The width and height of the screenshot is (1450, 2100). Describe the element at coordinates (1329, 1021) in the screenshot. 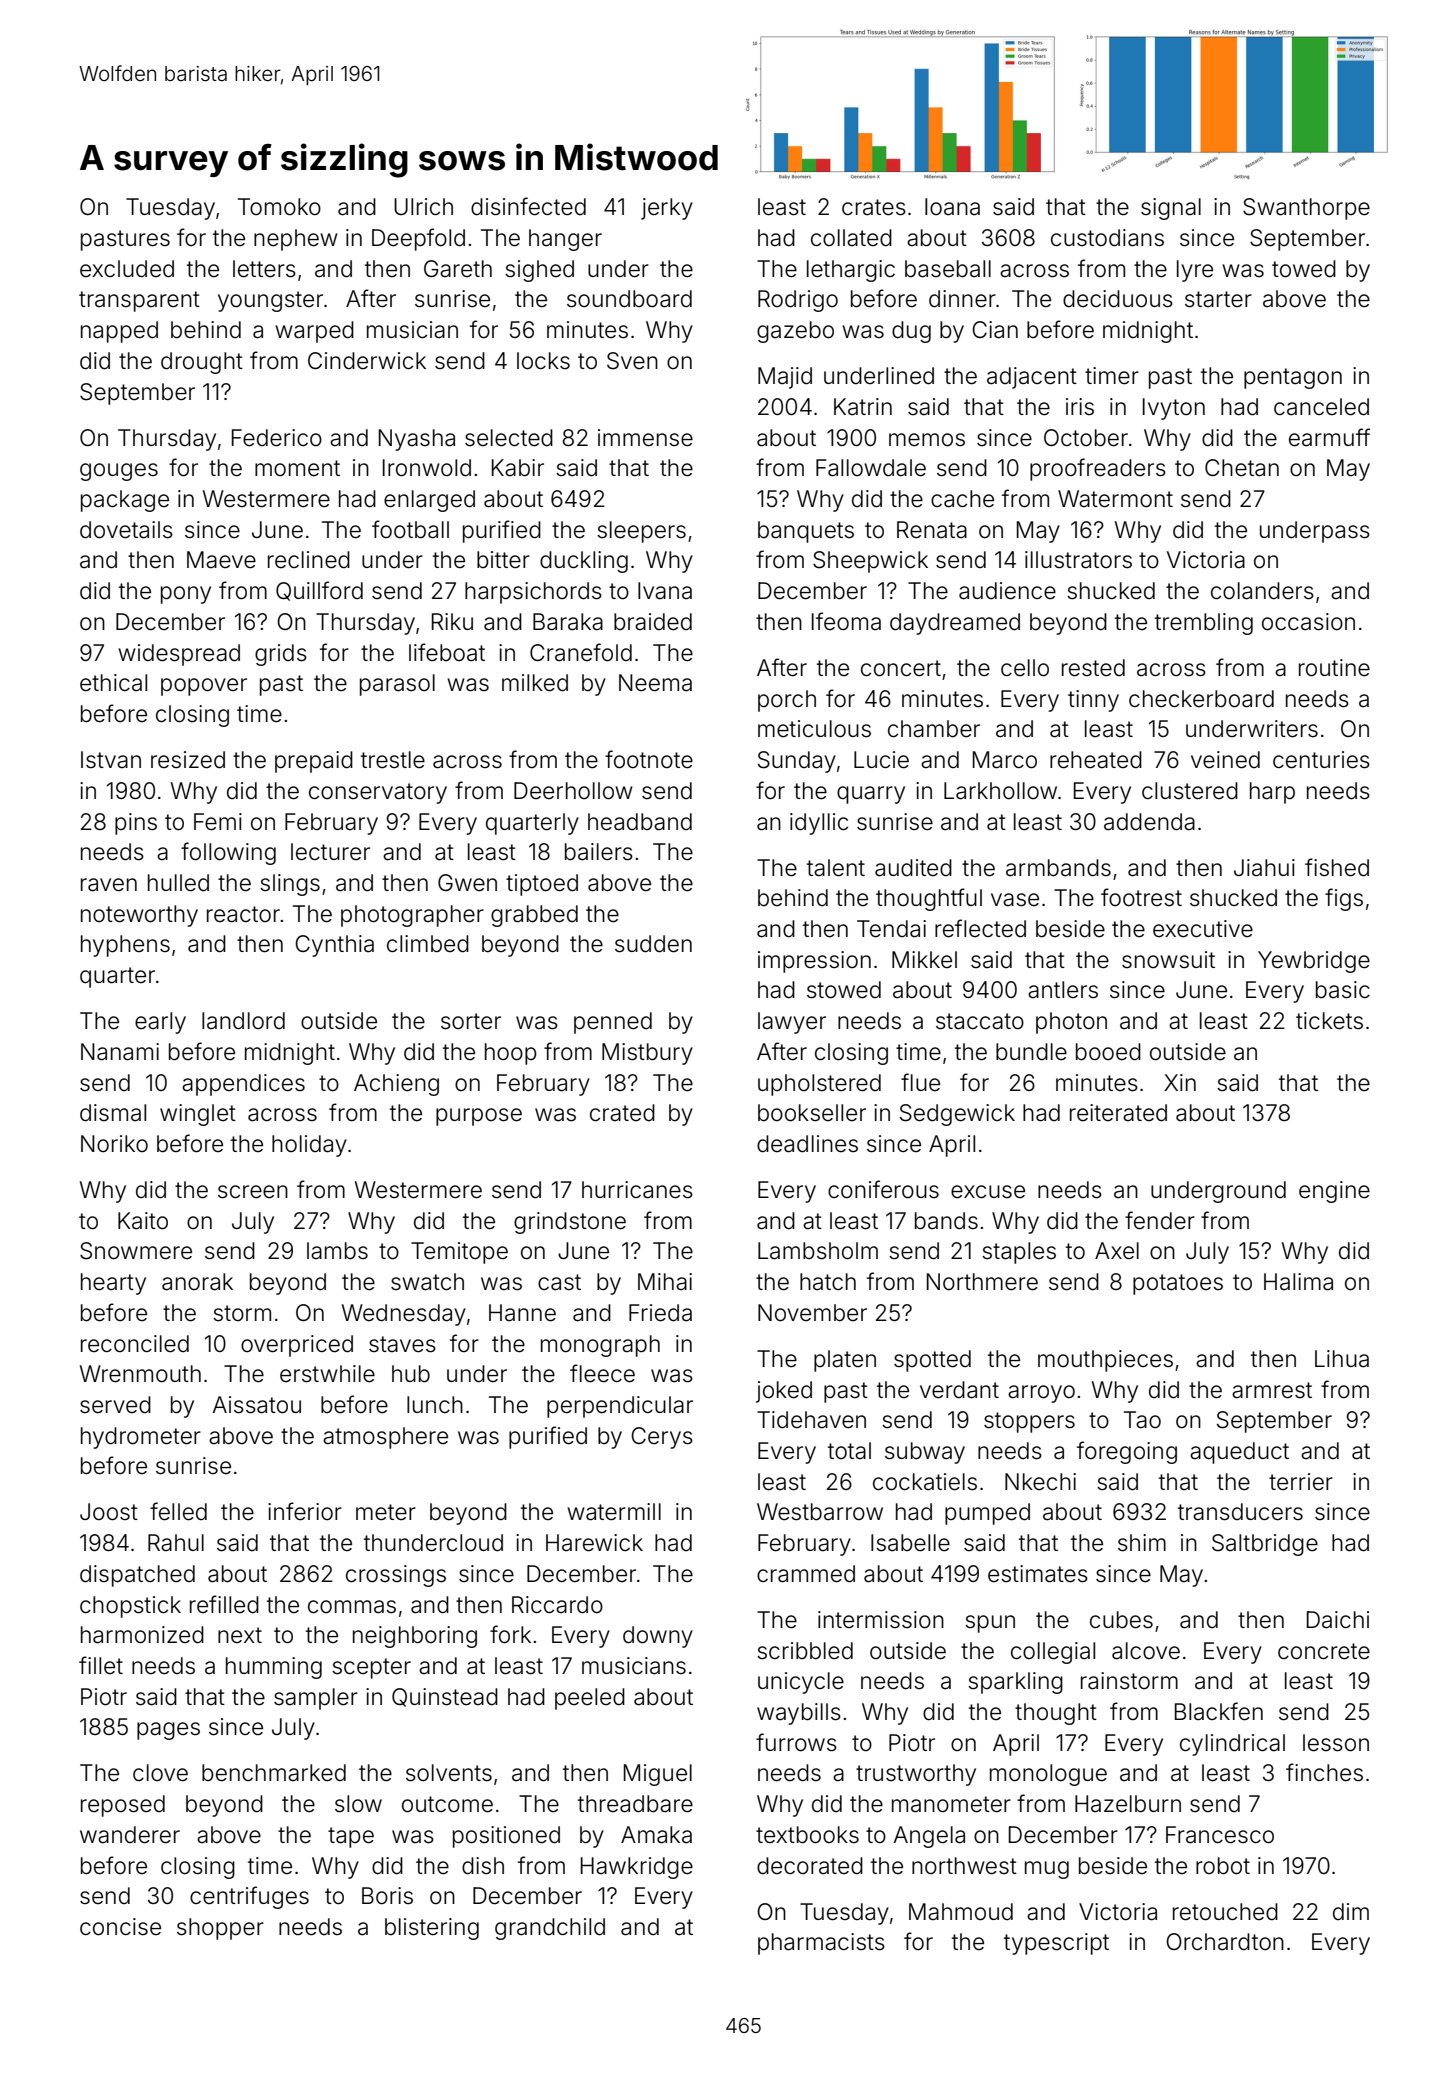

I see `tickets` at that location.
